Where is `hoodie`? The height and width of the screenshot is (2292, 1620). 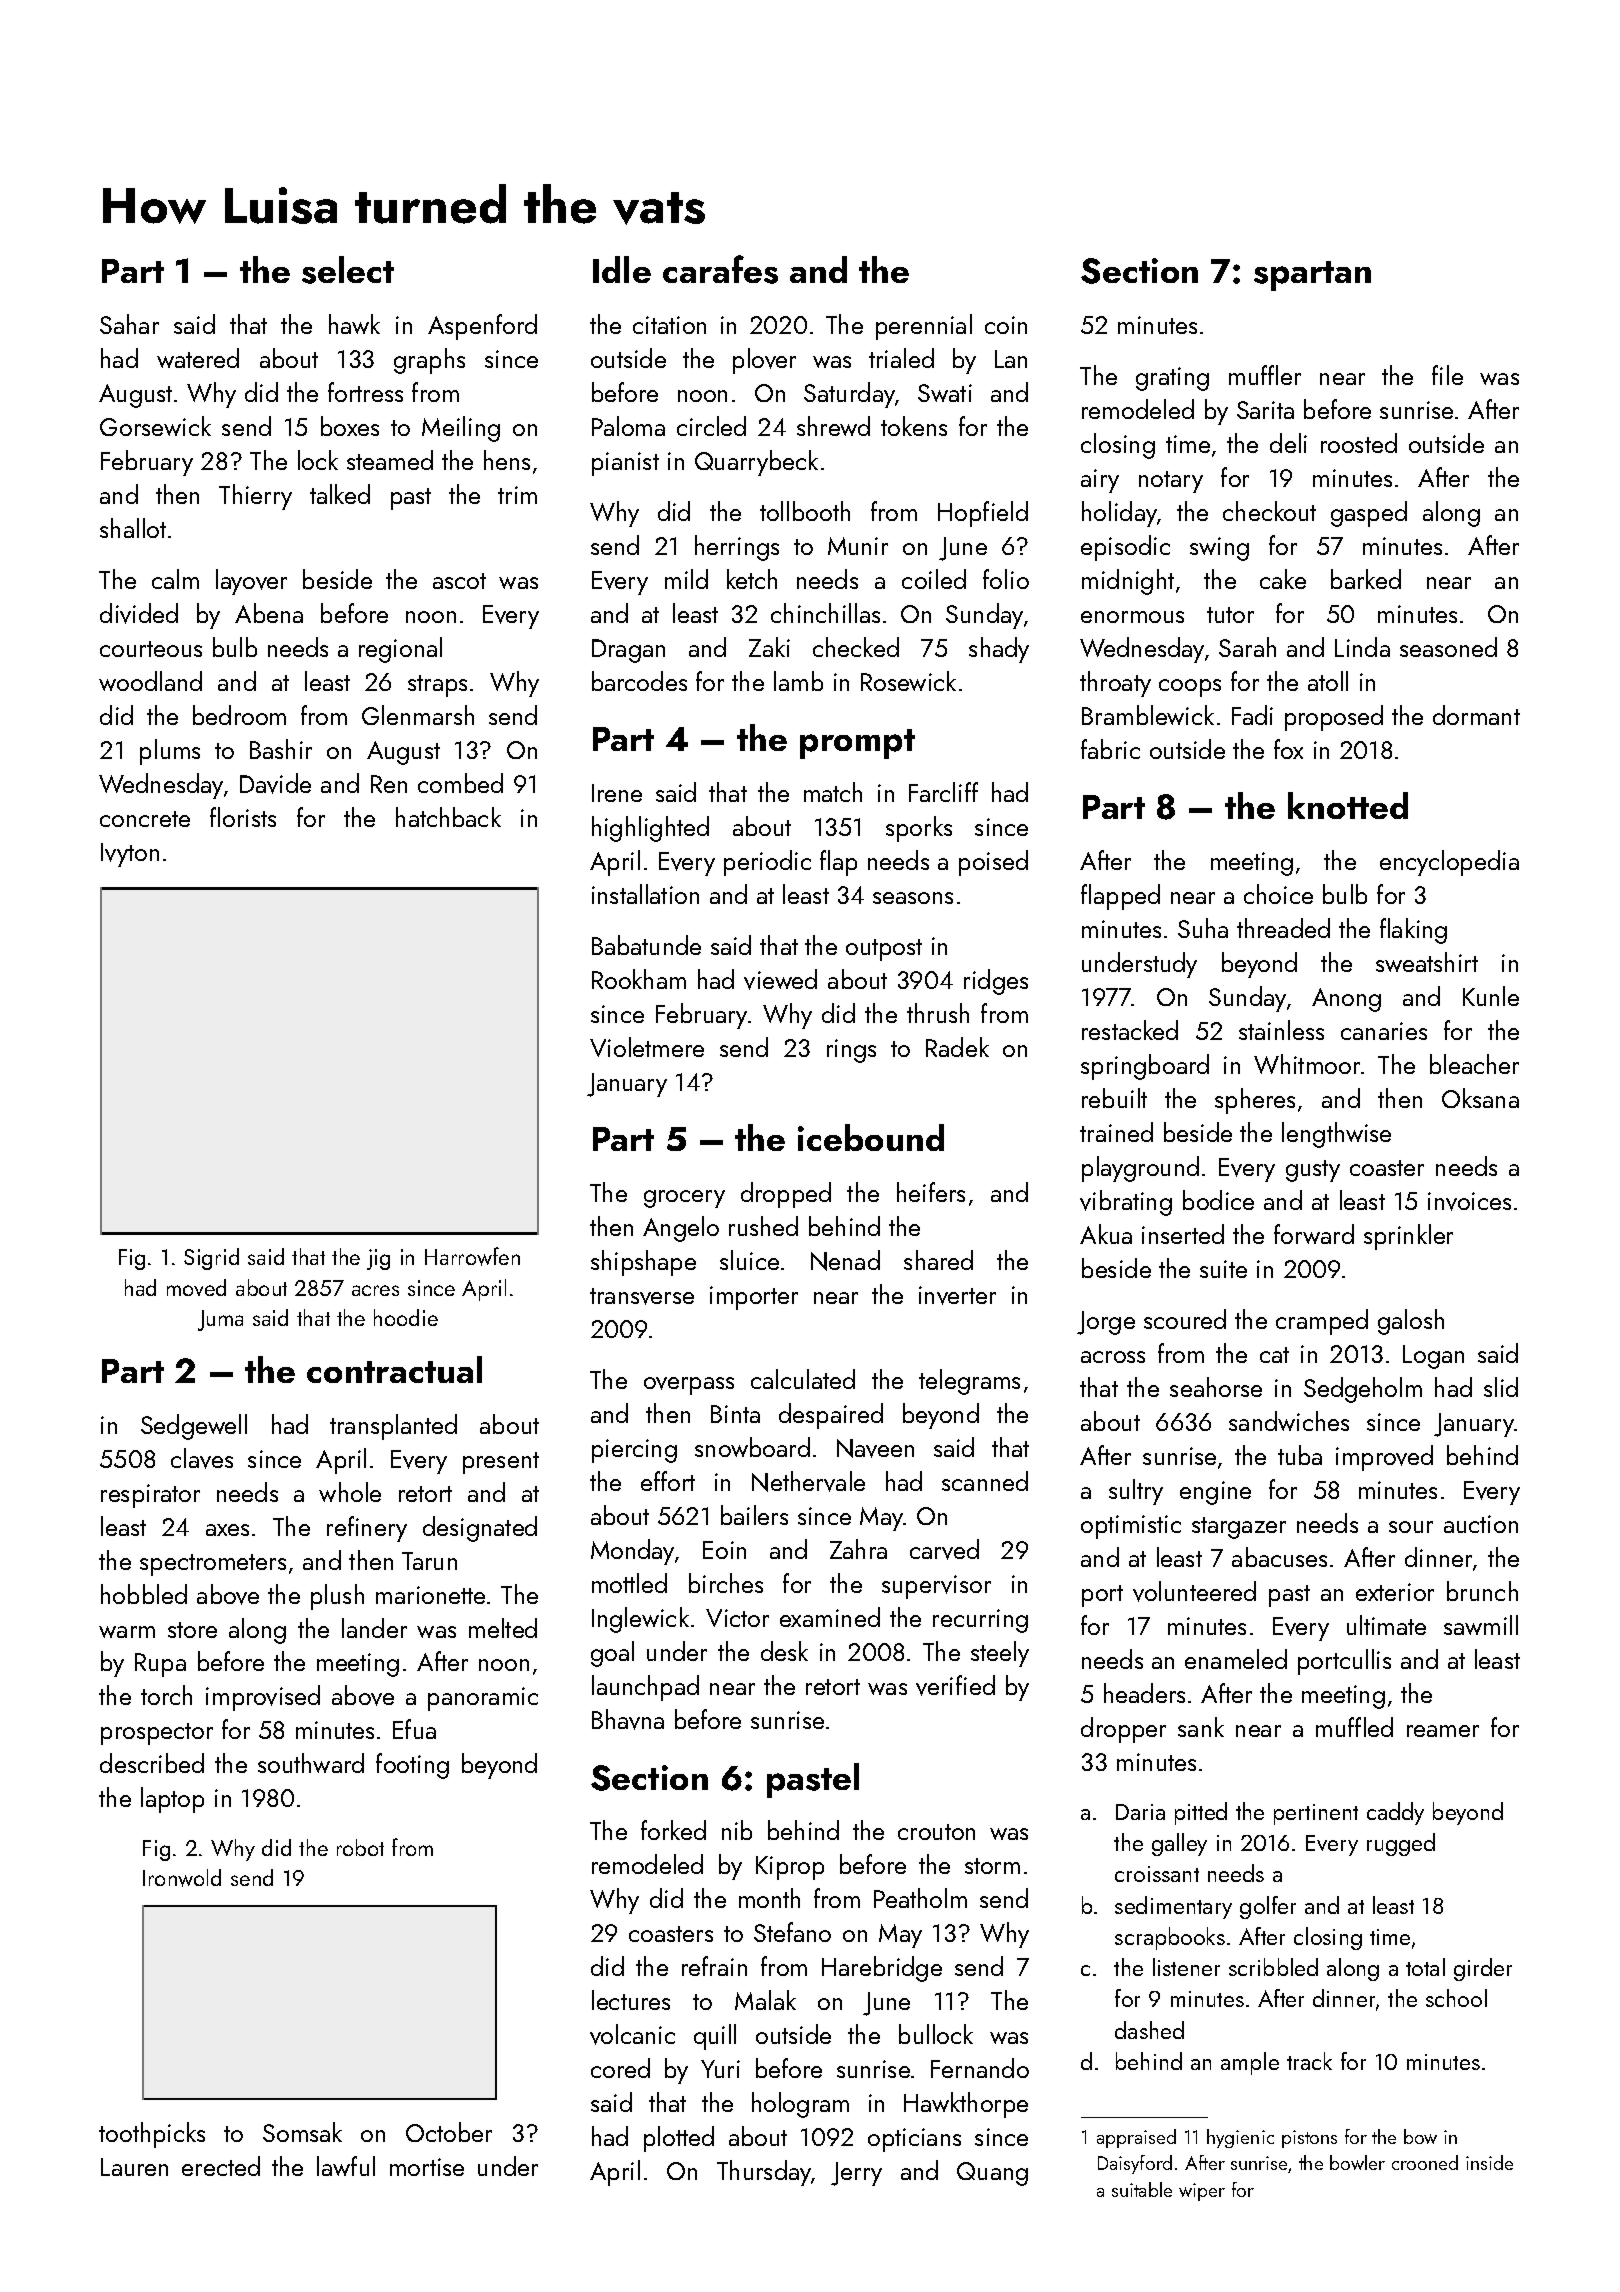
hoodie is located at coordinates (406, 1317).
